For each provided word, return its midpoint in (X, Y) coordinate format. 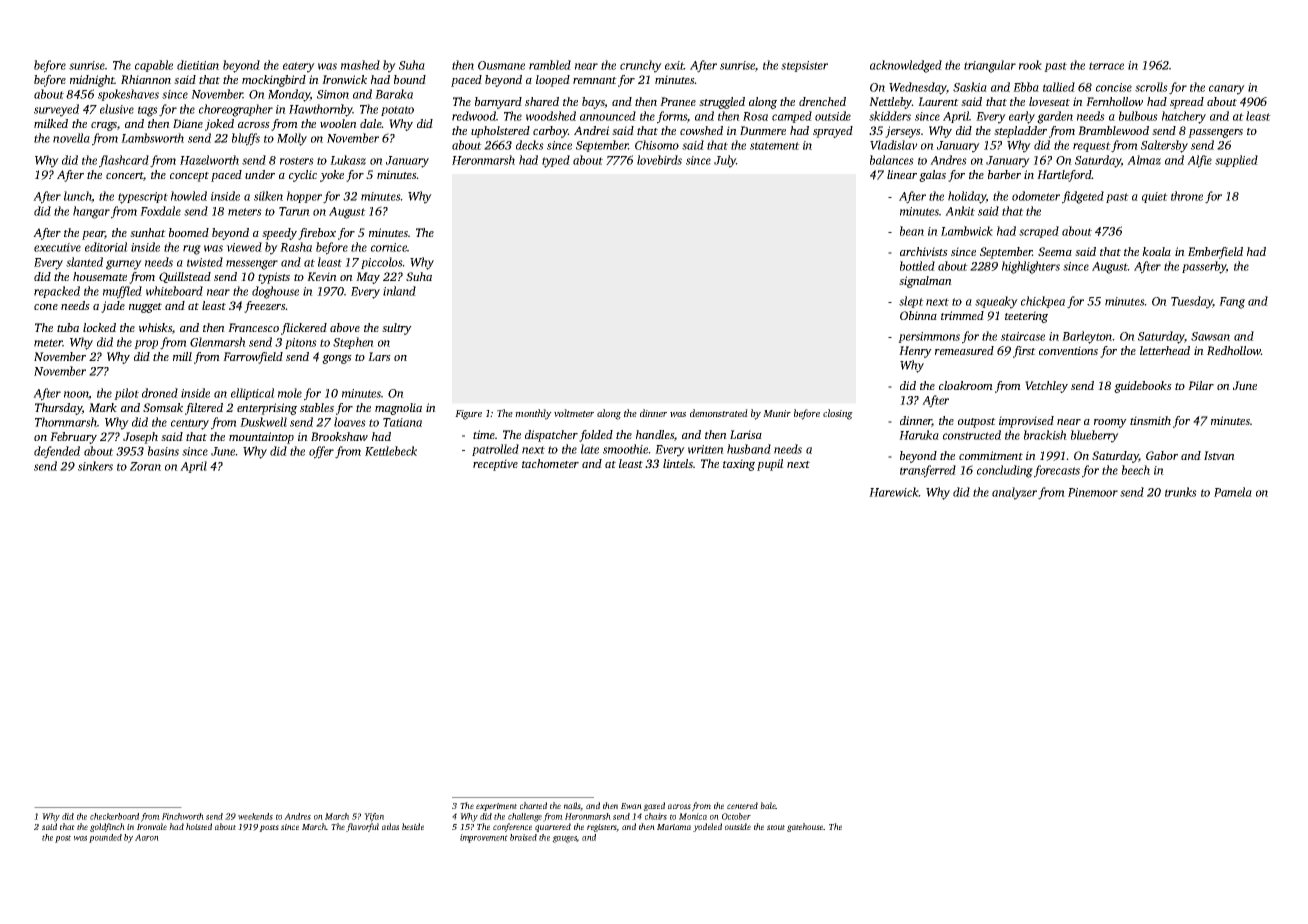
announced (608, 116)
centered (742, 805)
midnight (92, 81)
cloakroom (966, 385)
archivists (924, 251)
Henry (915, 352)
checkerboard (114, 816)
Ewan (631, 806)
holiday (967, 197)
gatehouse (805, 827)
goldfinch (107, 827)
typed (556, 161)
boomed (189, 232)
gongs (337, 359)
